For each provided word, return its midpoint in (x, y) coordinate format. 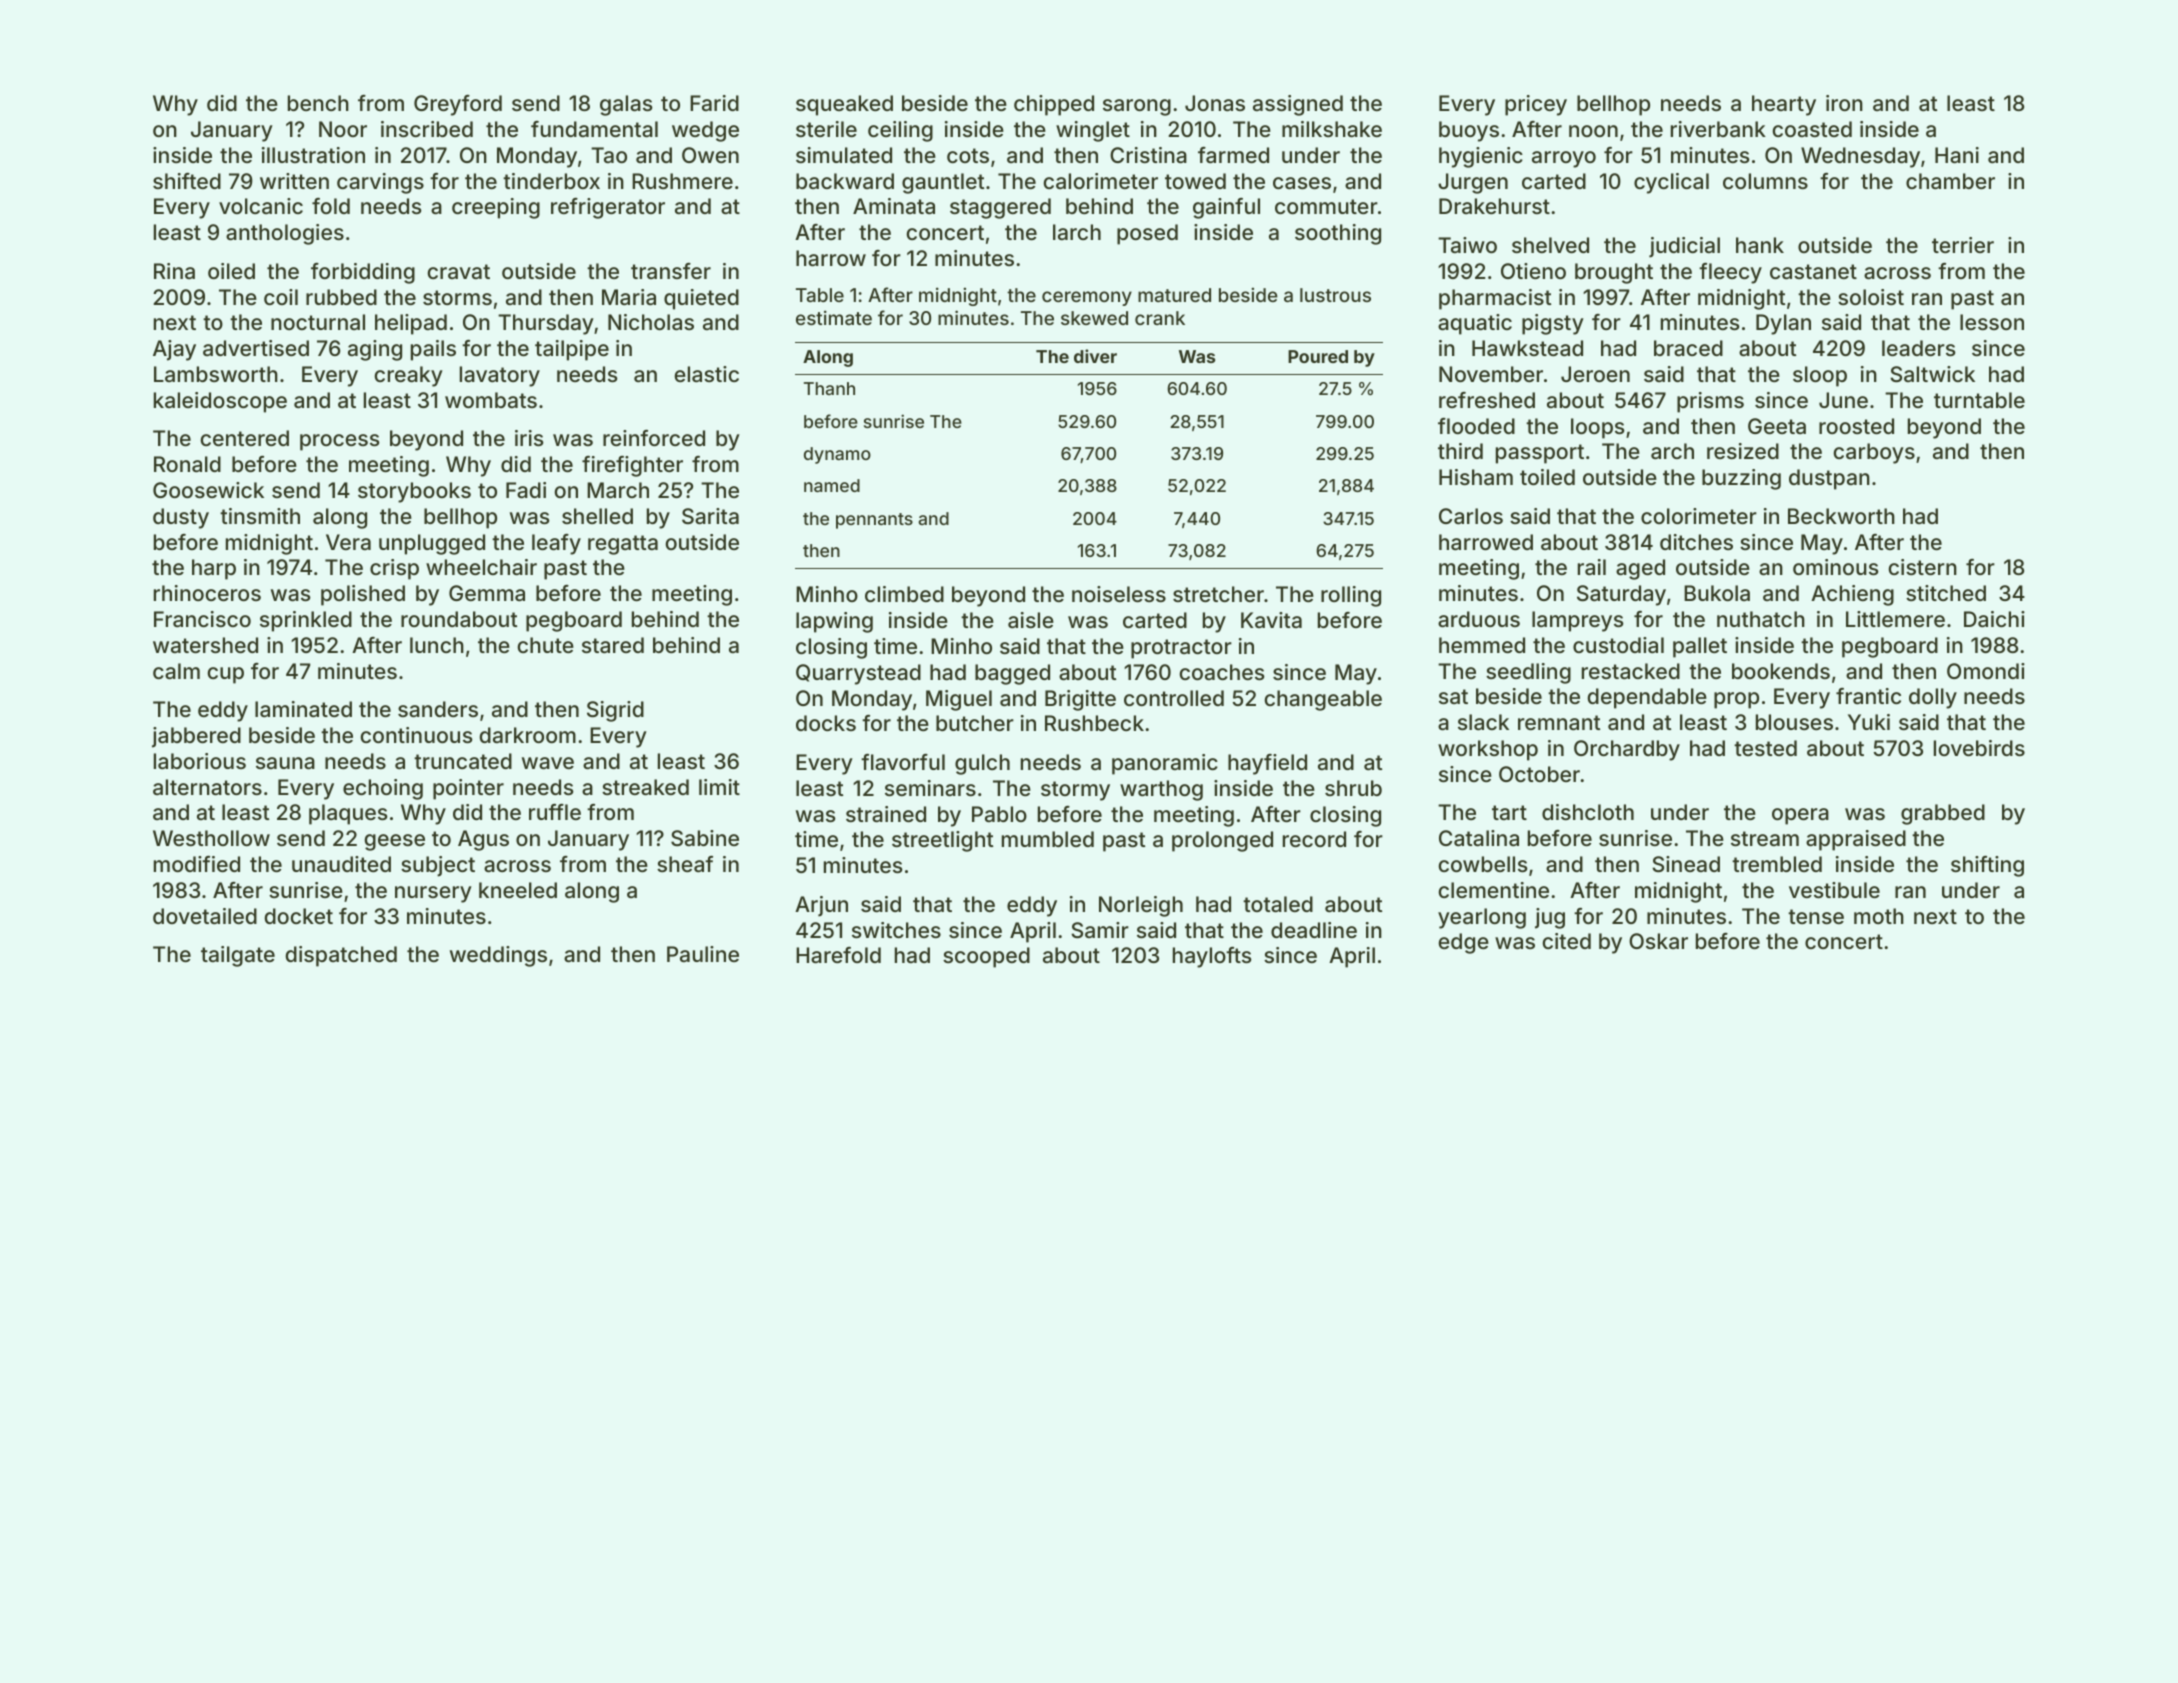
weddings (498, 956)
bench (318, 103)
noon (1593, 131)
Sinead (1686, 864)
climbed (904, 594)
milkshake (1332, 129)
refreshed (1487, 400)
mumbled (1048, 839)
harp (214, 569)
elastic (707, 374)
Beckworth (1841, 516)
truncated (463, 761)
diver (1095, 356)
